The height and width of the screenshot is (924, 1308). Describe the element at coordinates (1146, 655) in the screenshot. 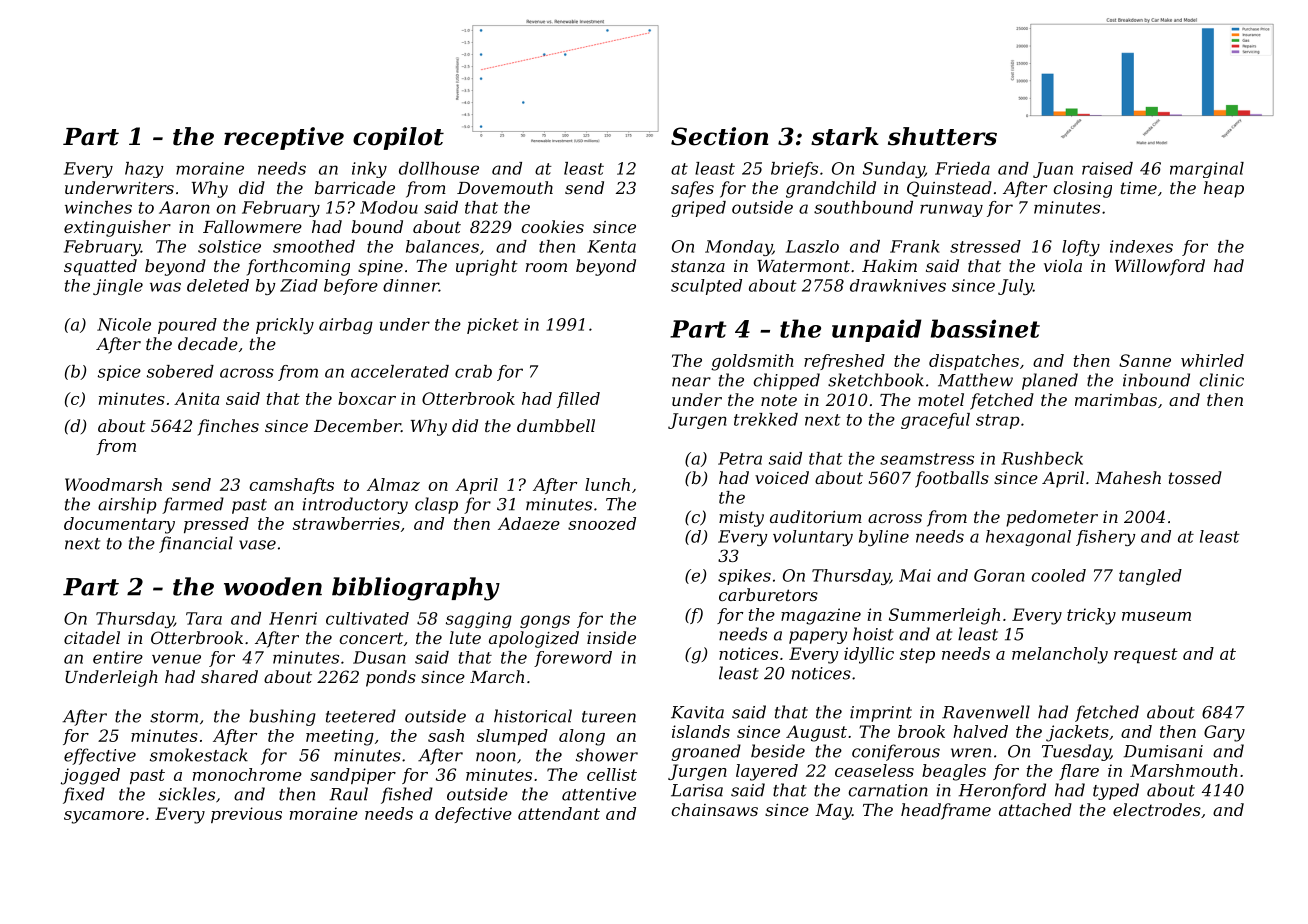

I see `request` at that location.
